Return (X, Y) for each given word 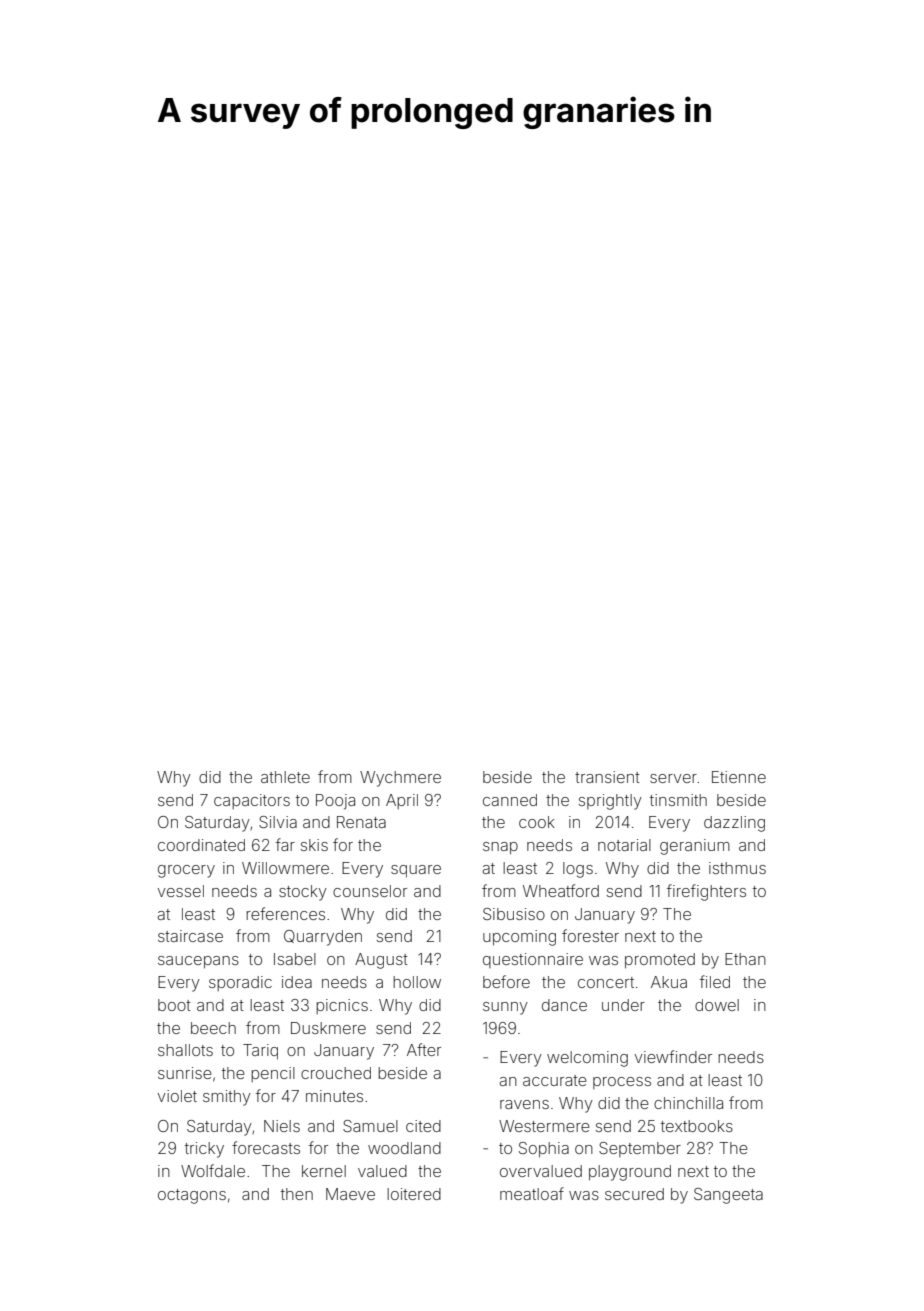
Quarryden (323, 938)
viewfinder (673, 1056)
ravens (524, 1104)
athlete (285, 777)
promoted (660, 960)
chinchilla (688, 1103)
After (424, 1049)
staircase (190, 936)
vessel (181, 891)
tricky (204, 1150)
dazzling (734, 824)
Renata (361, 822)
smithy (227, 1098)
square (416, 871)
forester (590, 935)
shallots (185, 1050)
